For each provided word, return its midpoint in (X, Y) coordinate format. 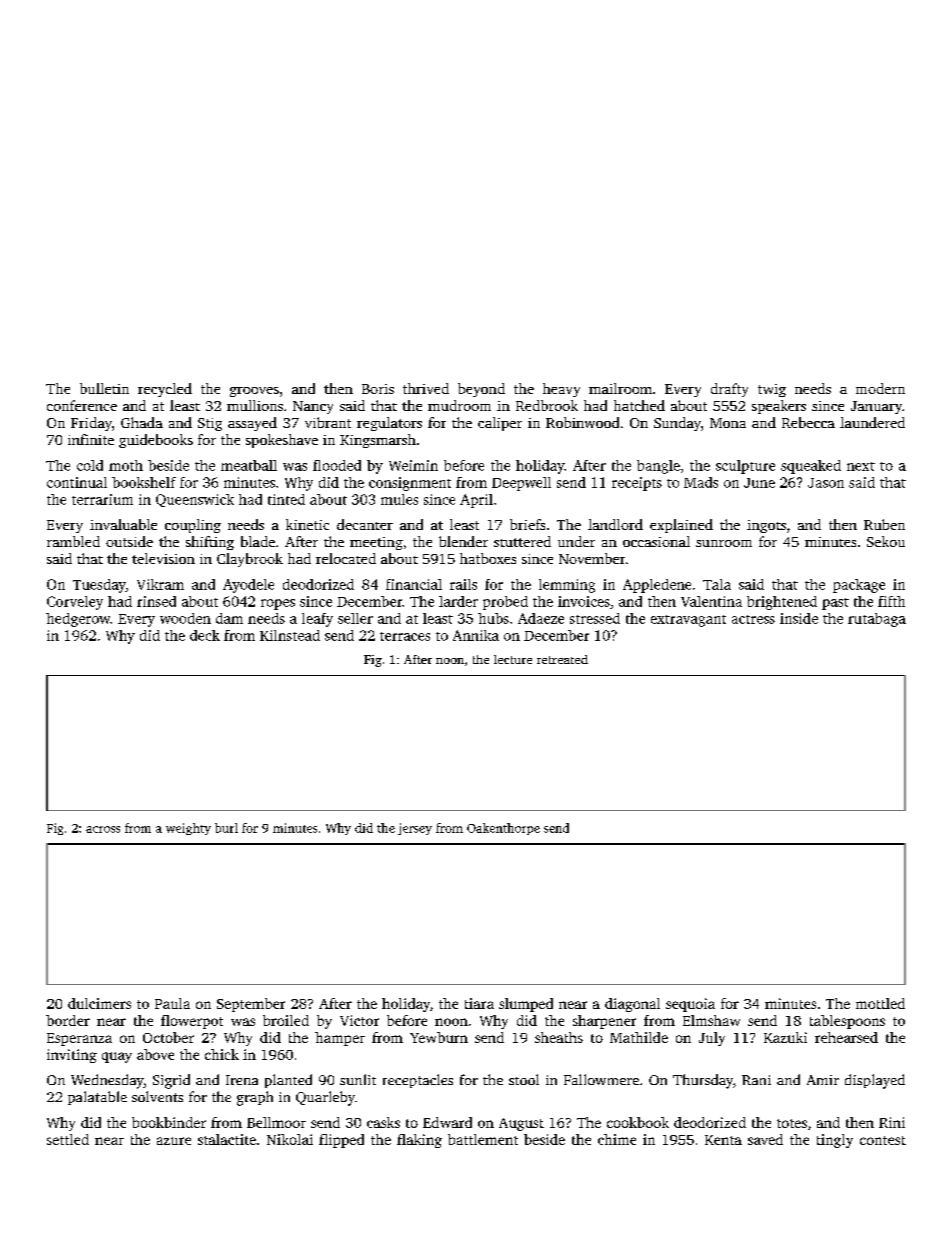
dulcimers (99, 1003)
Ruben (884, 524)
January (876, 407)
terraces (405, 636)
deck (205, 635)
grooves (254, 392)
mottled (880, 1003)
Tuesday (99, 586)
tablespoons (847, 1022)
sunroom (724, 543)
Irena (242, 1080)
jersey (415, 829)
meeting (376, 543)
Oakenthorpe (503, 829)
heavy (561, 390)
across (103, 829)
